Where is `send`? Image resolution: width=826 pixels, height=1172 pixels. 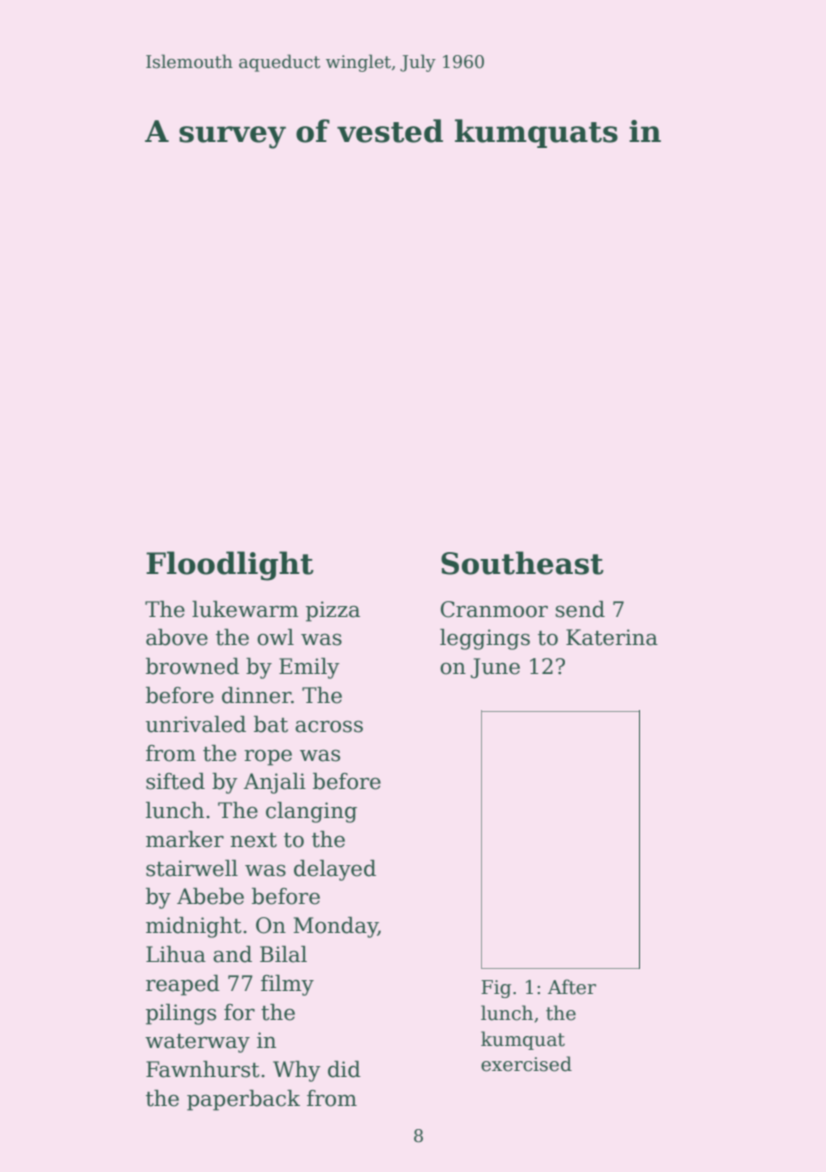 send is located at coordinates (580, 609).
